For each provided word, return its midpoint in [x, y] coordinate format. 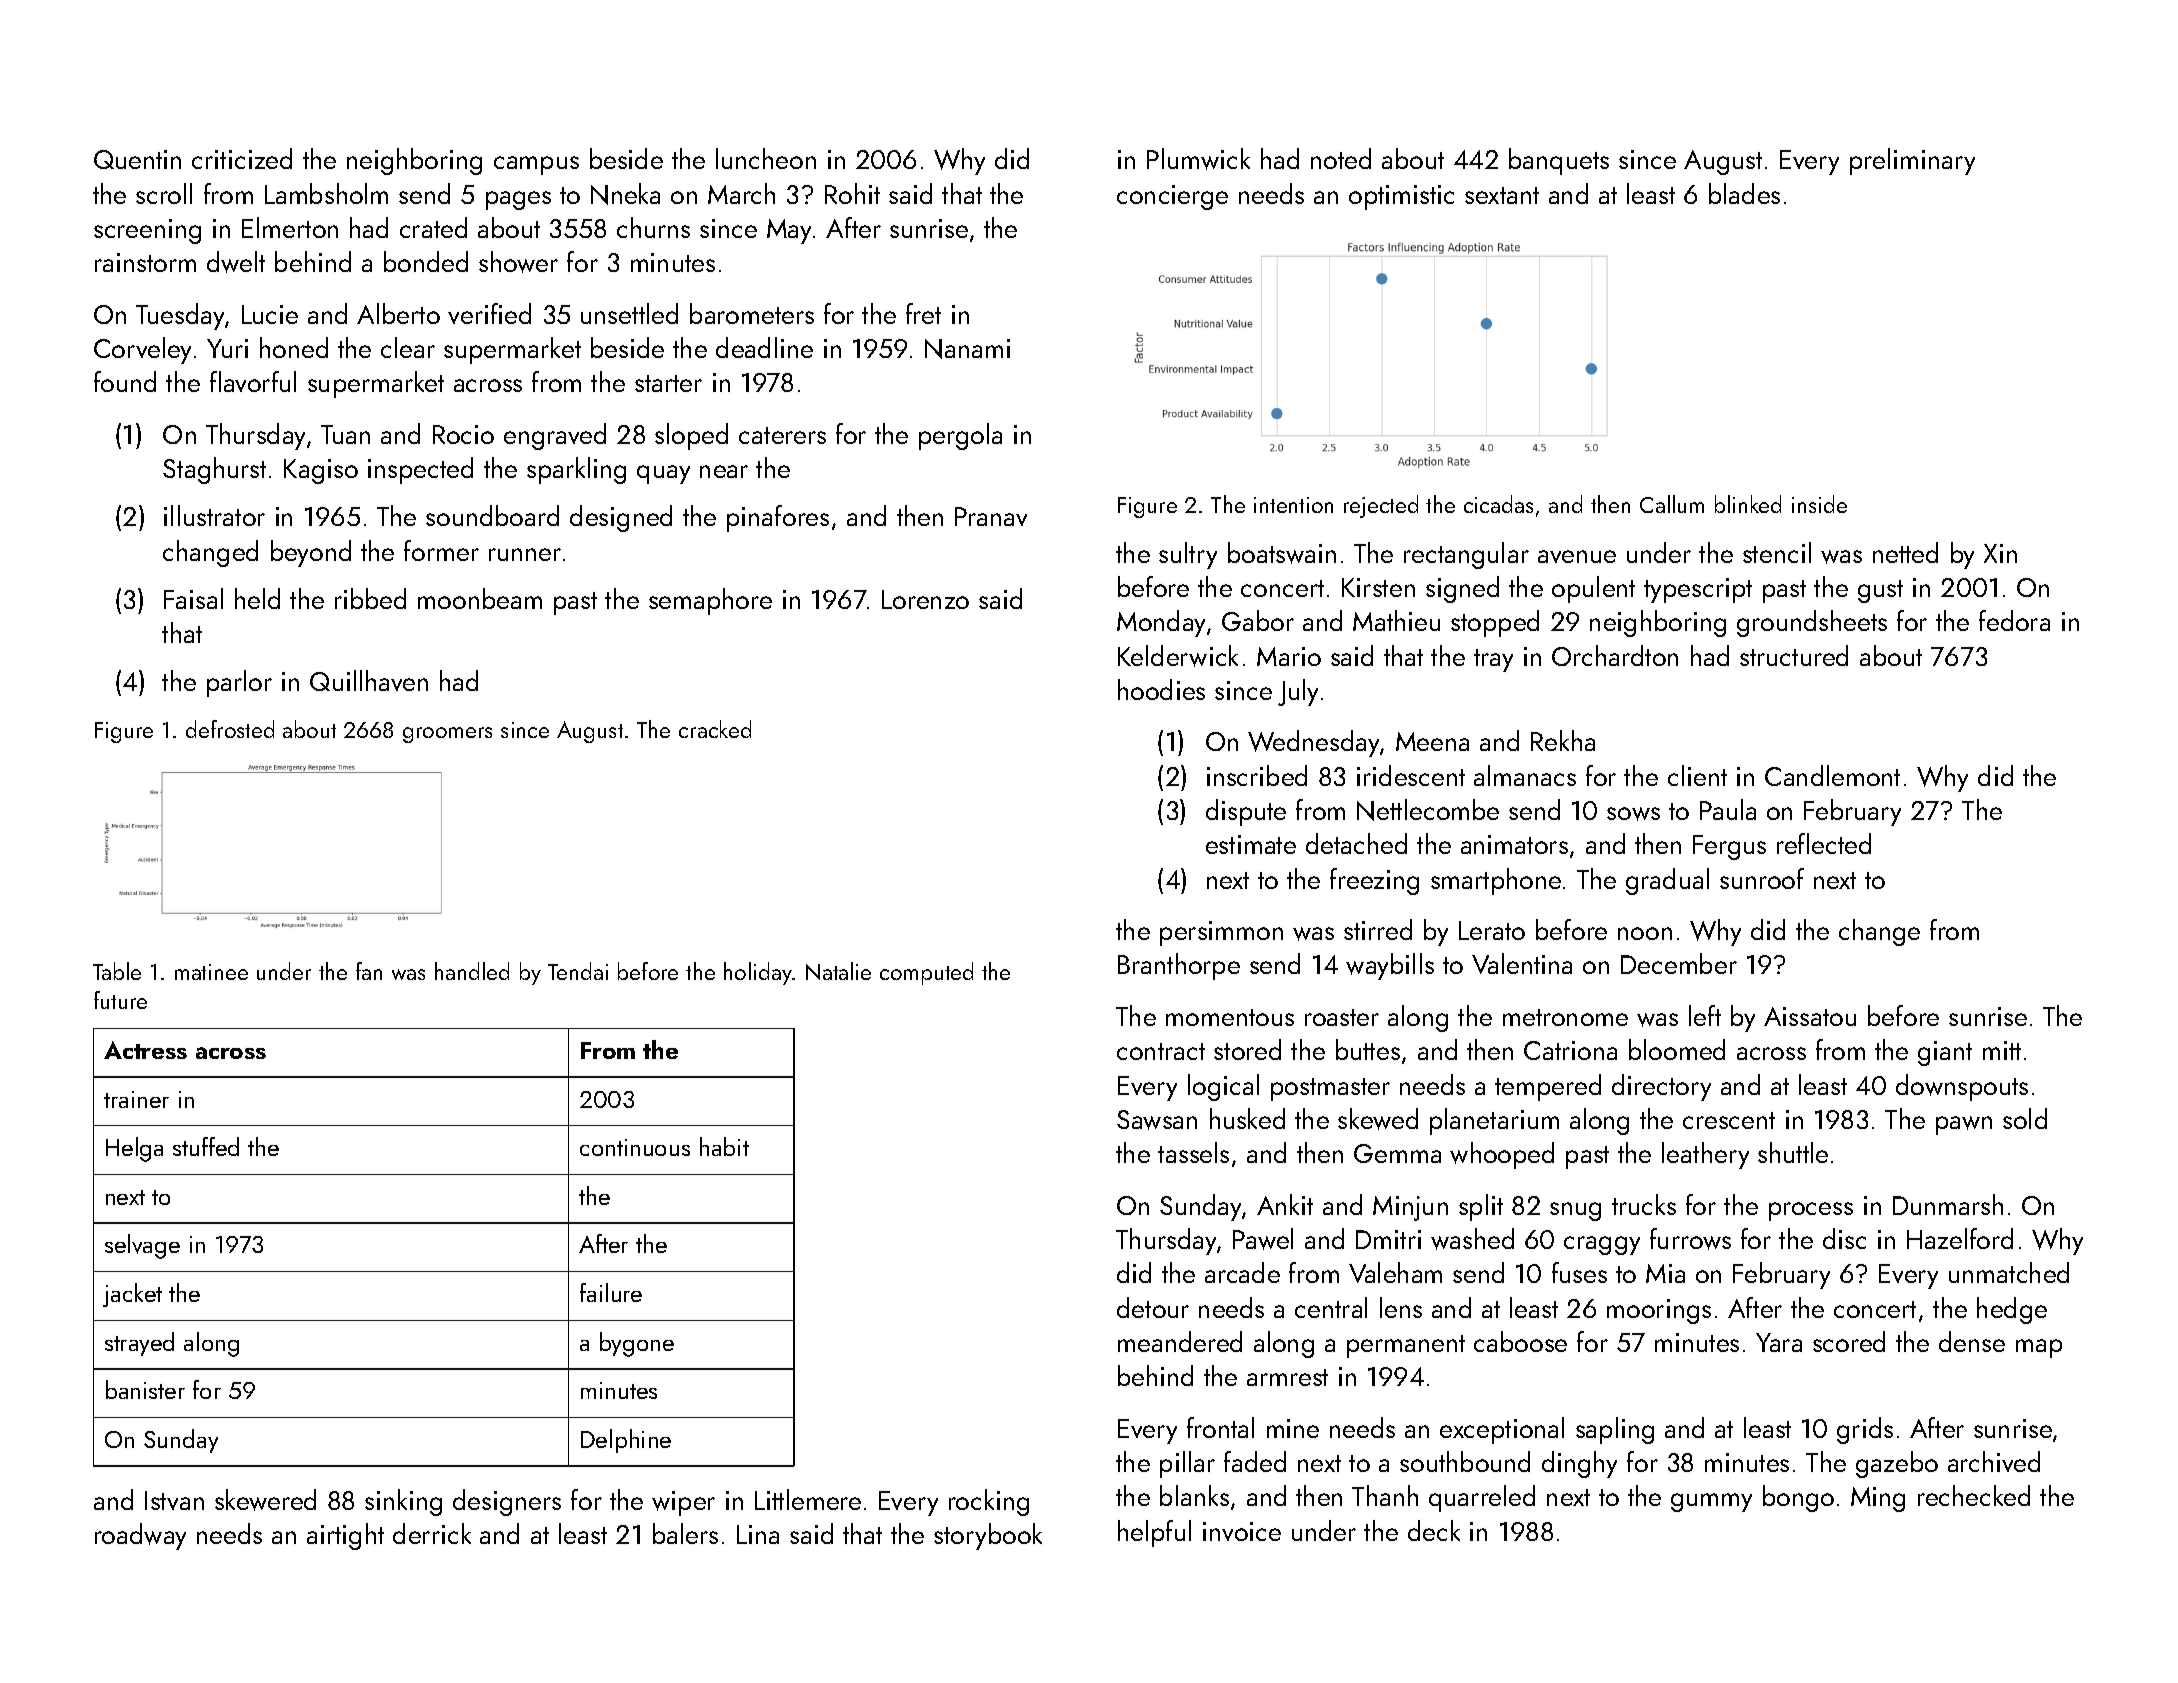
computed [926, 973]
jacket [132, 1295]
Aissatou [1810, 1016]
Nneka [625, 194]
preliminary [1912, 161]
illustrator [214, 515]
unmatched [2009, 1272]
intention [1293, 505]
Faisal [193, 598]
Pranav [991, 516]
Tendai [578, 971]
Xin [2000, 553]
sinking [403, 1502]
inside [1819, 504]
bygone [637, 1344]
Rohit [852, 193]
